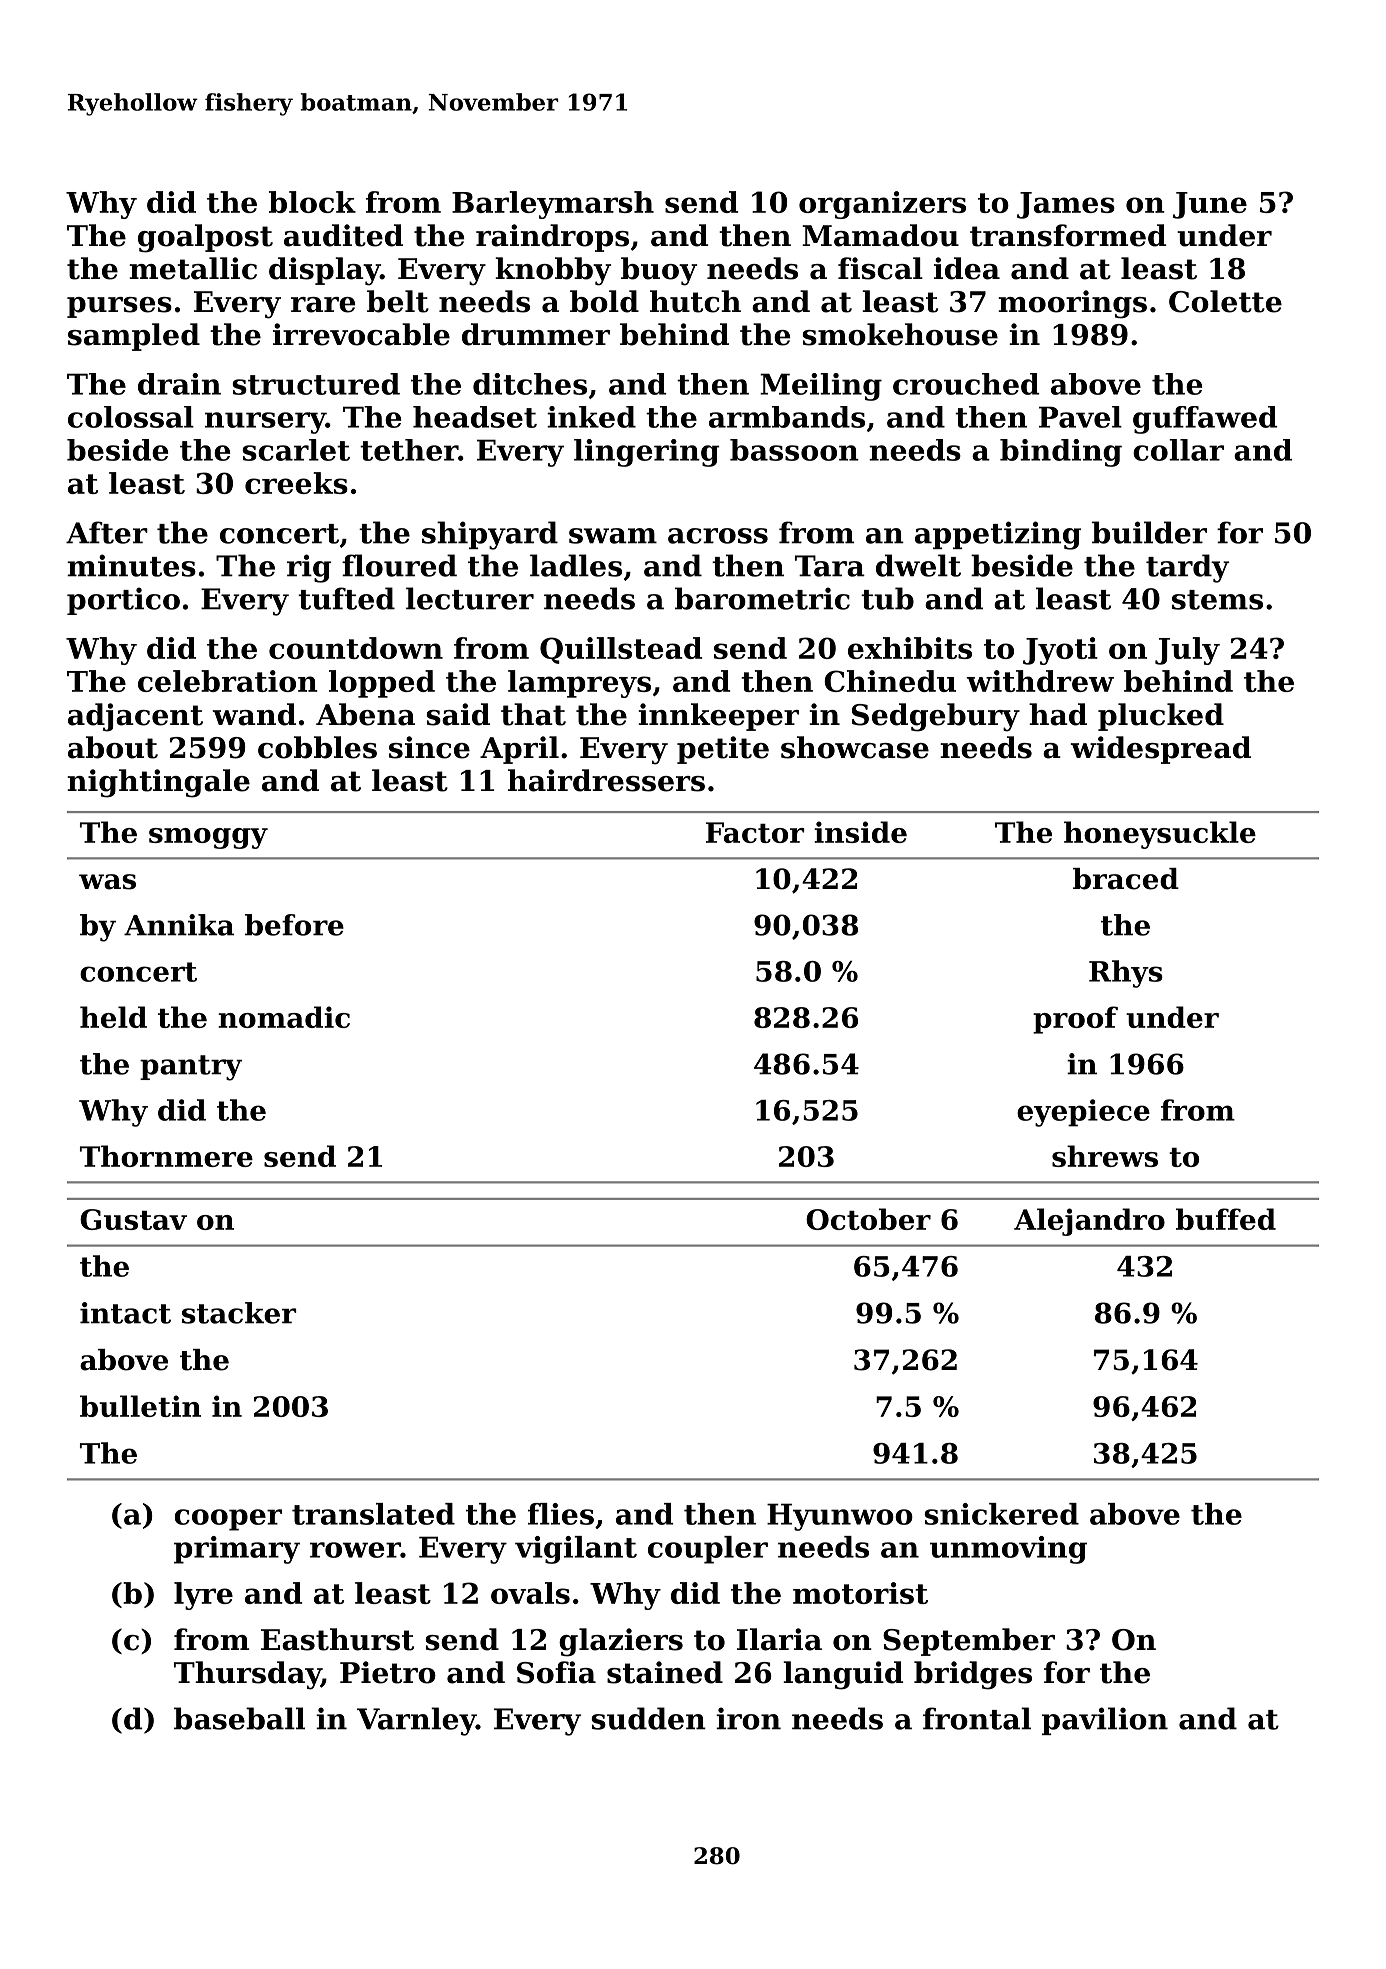 Image resolution: width=1386 pixels, height=1969 pixels. What do you see at coordinates (755, 832) in the image?
I see `Factor` at bounding box center [755, 832].
